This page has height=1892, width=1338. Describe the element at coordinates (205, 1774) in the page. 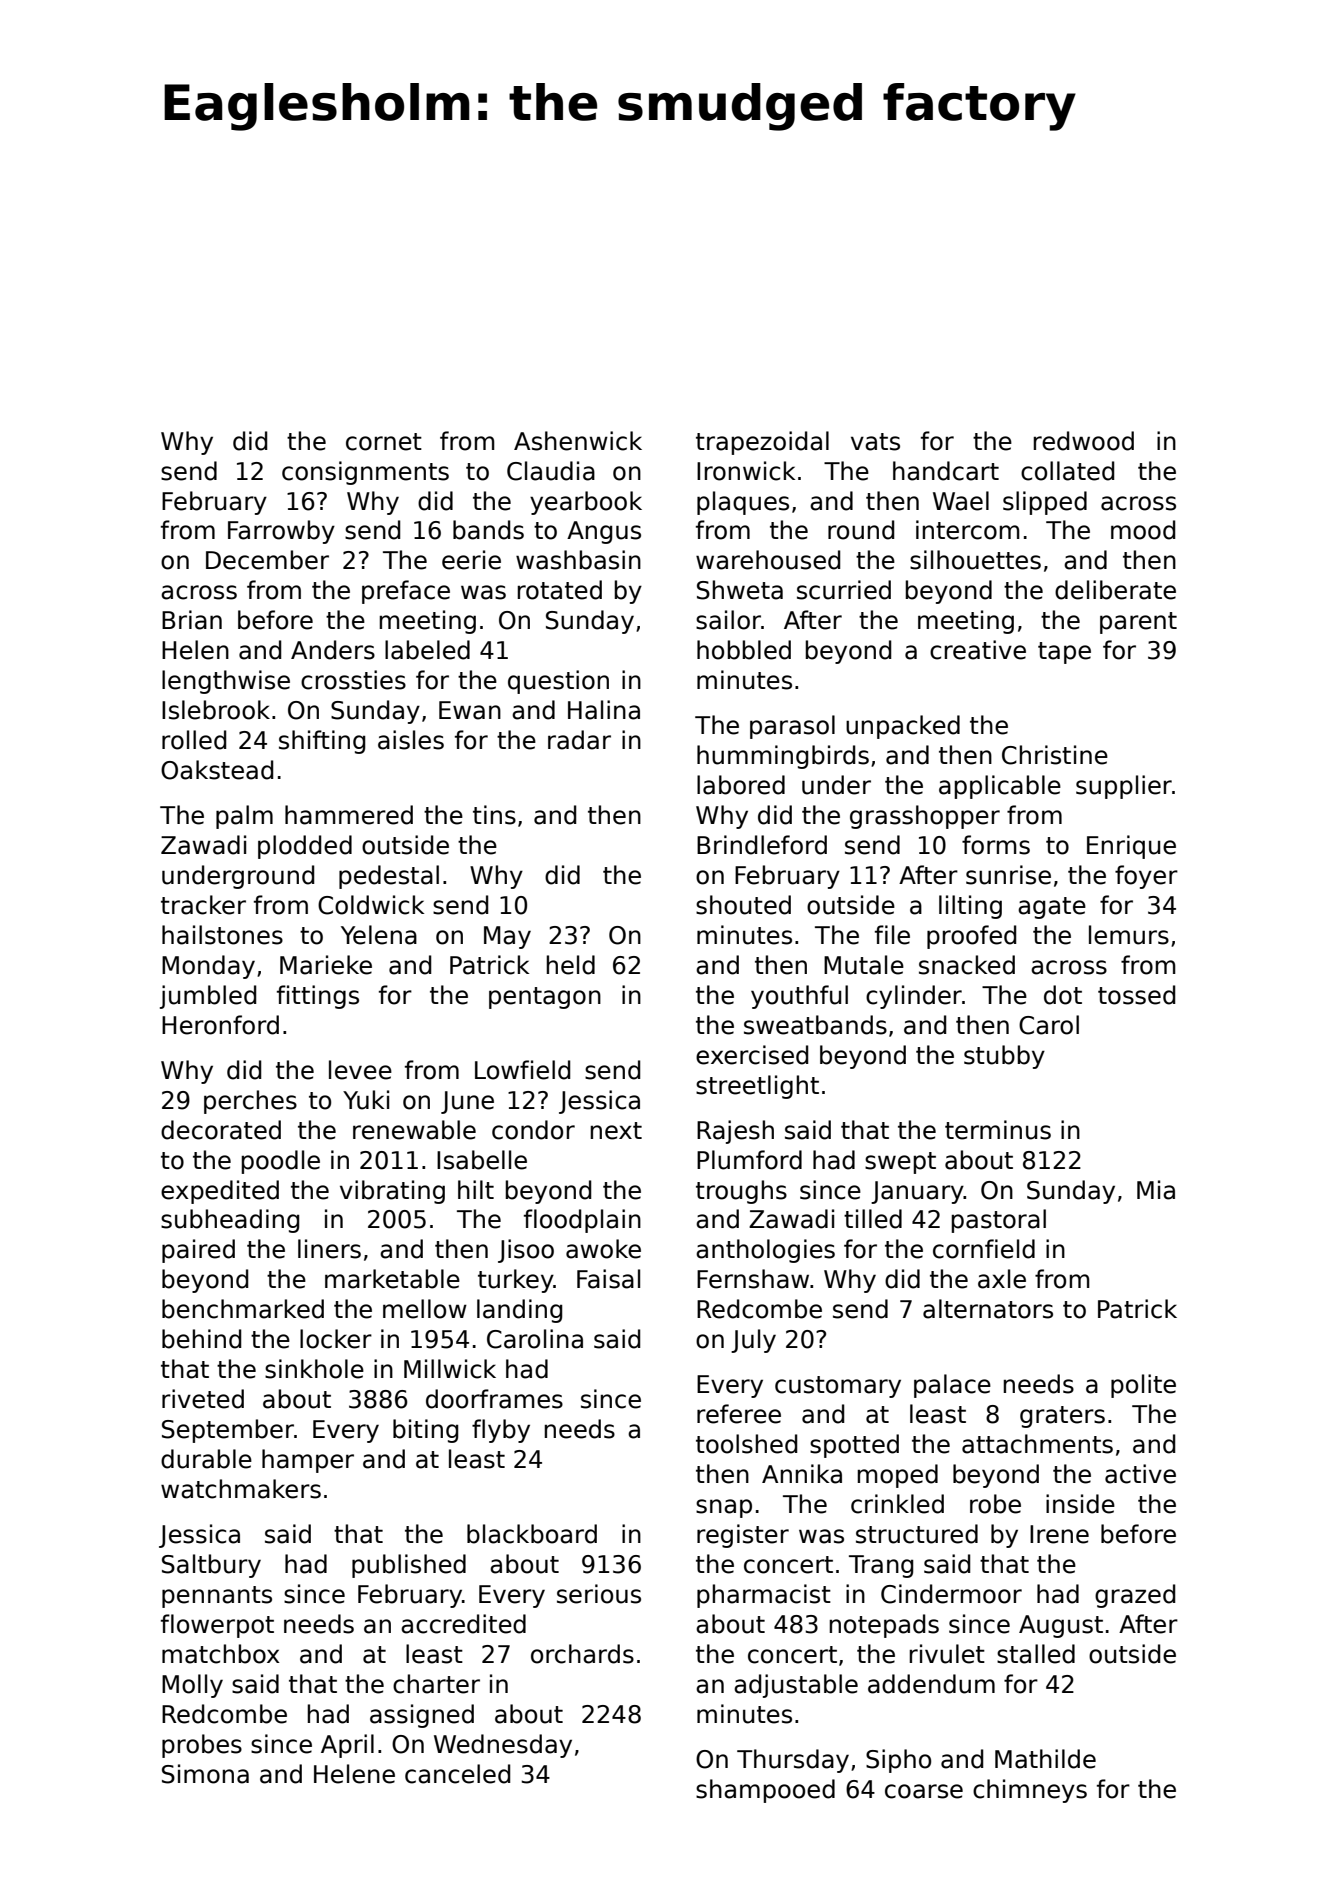

I see `Simona` at that location.
